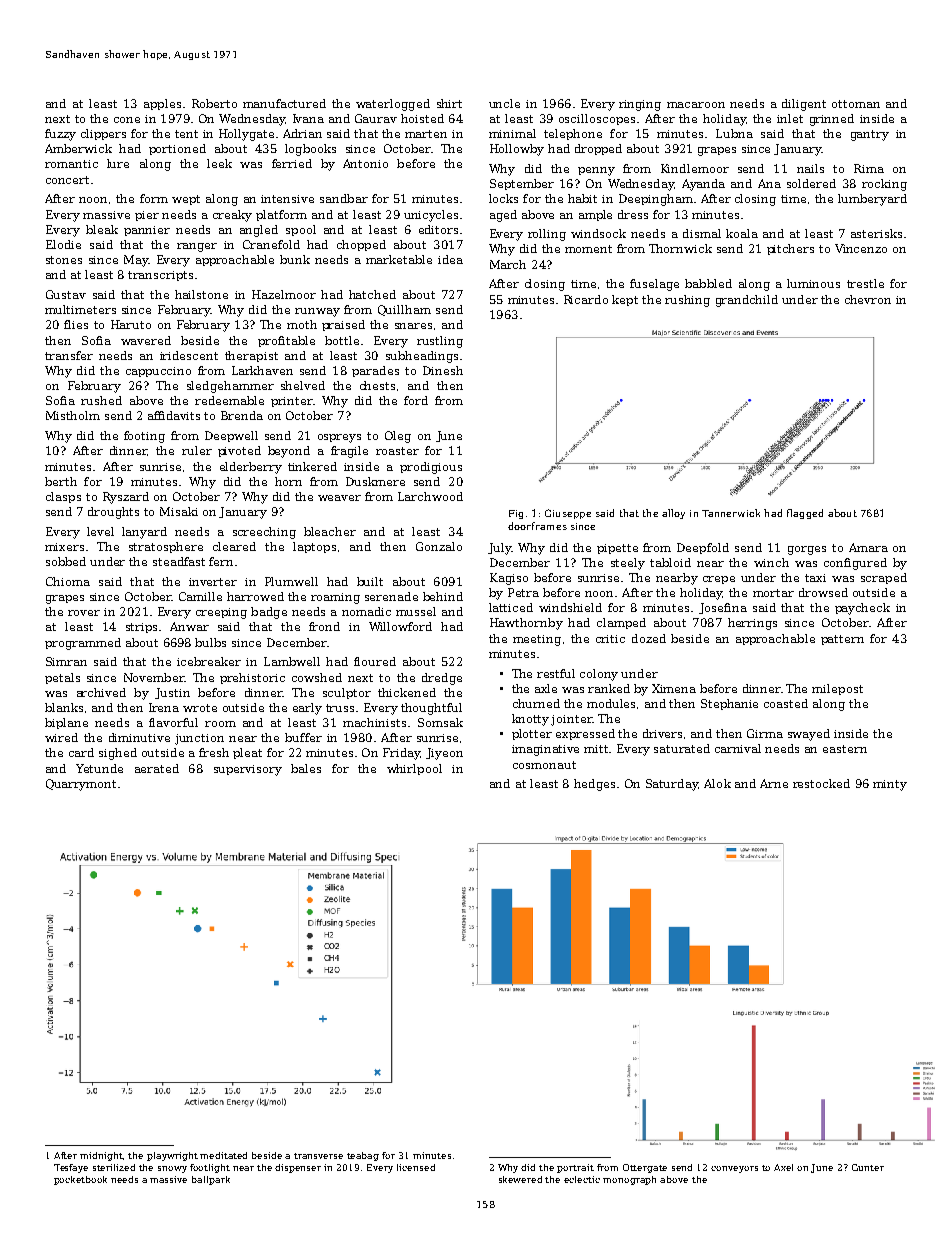  What do you see at coordinates (449, 103) in the screenshot?
I see `shirt` at bounding box center [449, 103].
